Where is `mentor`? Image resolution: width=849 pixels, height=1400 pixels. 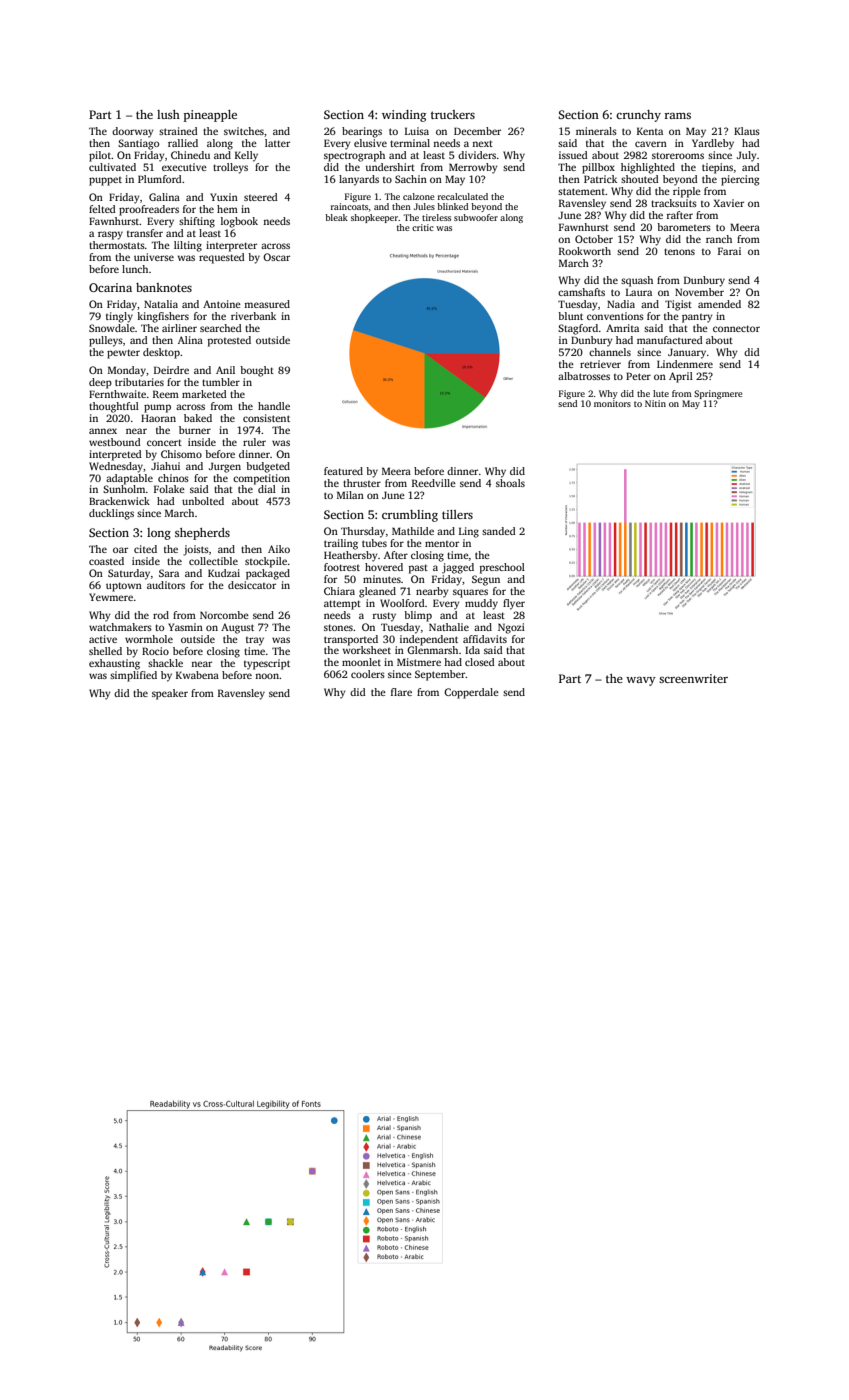
mentor is located at coordinates (442, 544).
